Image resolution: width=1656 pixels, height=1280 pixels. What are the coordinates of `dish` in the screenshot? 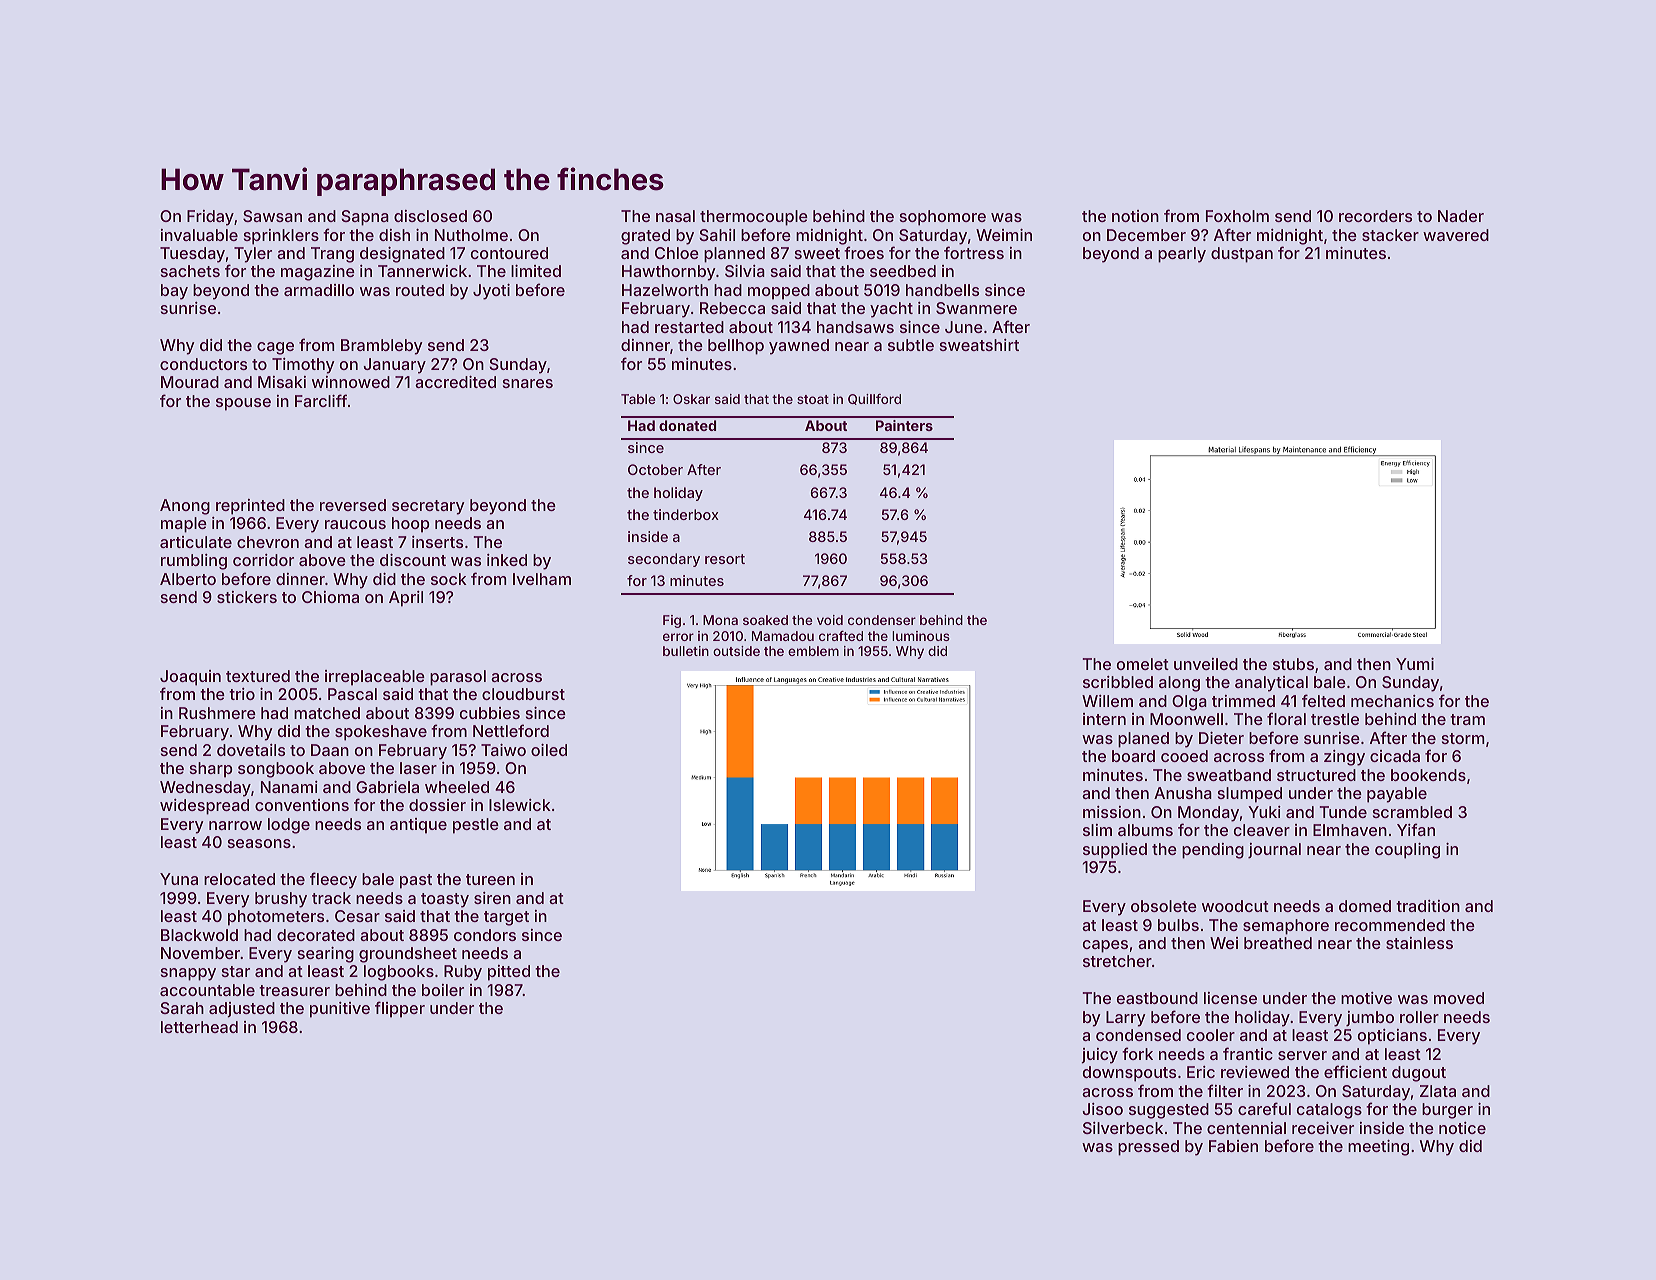 It's located at (394, 235).
